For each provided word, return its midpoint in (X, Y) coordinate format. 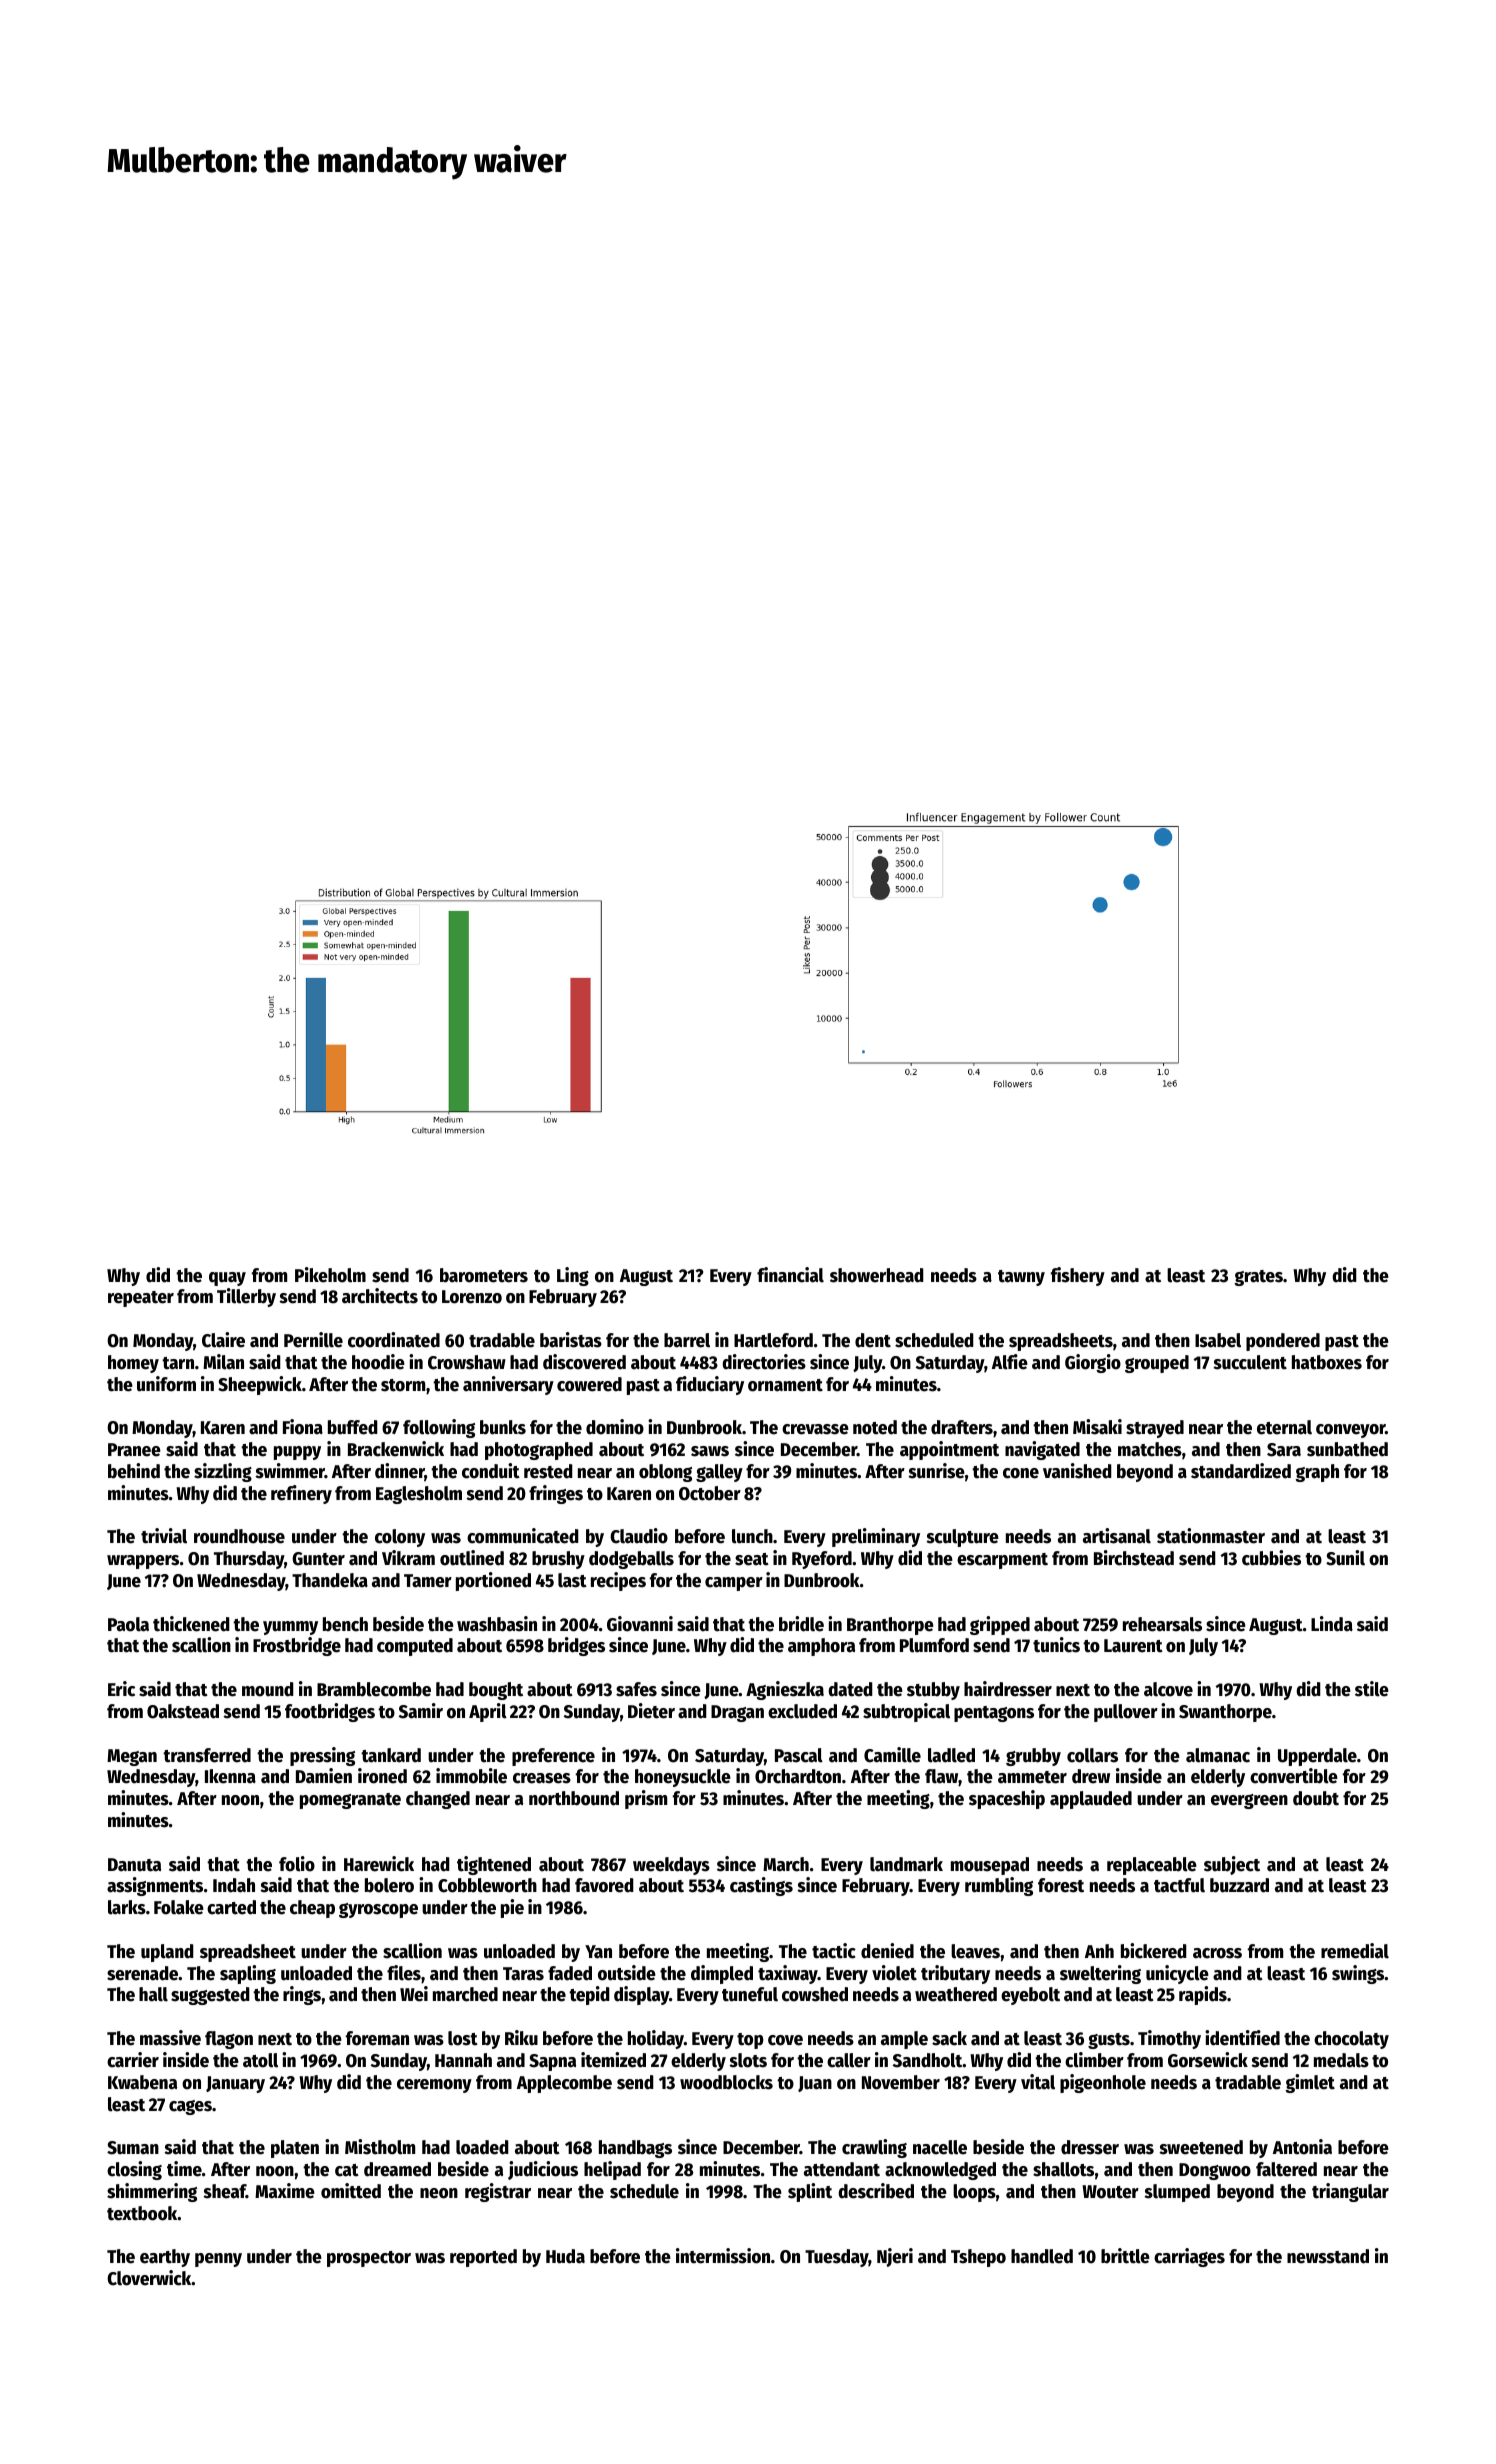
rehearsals (1162, 1624)
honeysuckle (683, 1778)
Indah (234, 1885)
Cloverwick (149, 2278)
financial (790, 1275)
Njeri (895, 2257)
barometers (484, 1275)
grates (1258, 1278)
